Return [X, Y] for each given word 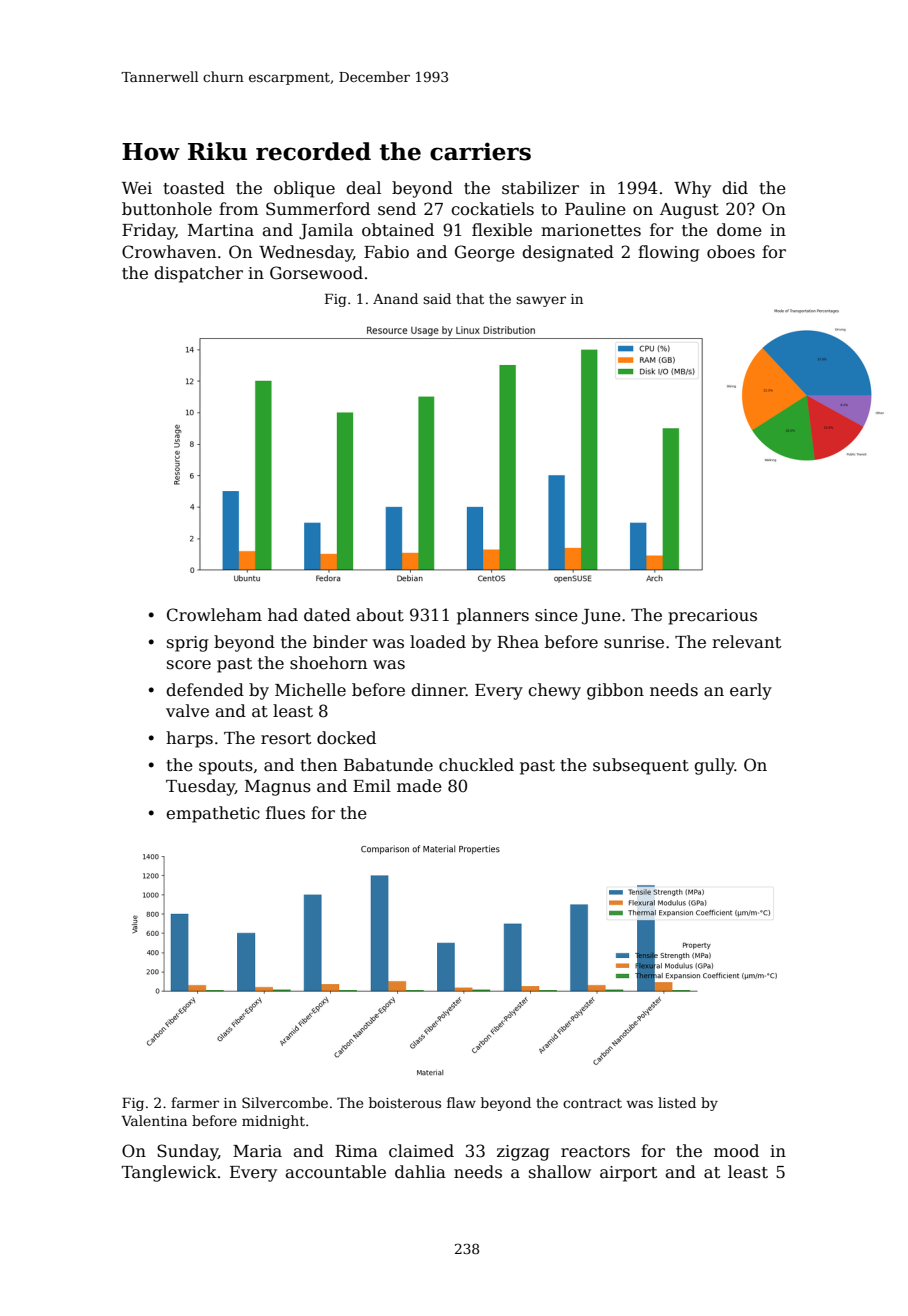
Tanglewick [169, 1173]
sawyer [541, 301]
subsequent [641, 766]
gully [714, 766]
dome [739, 230]
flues [285, 813]
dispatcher [198, 274]
